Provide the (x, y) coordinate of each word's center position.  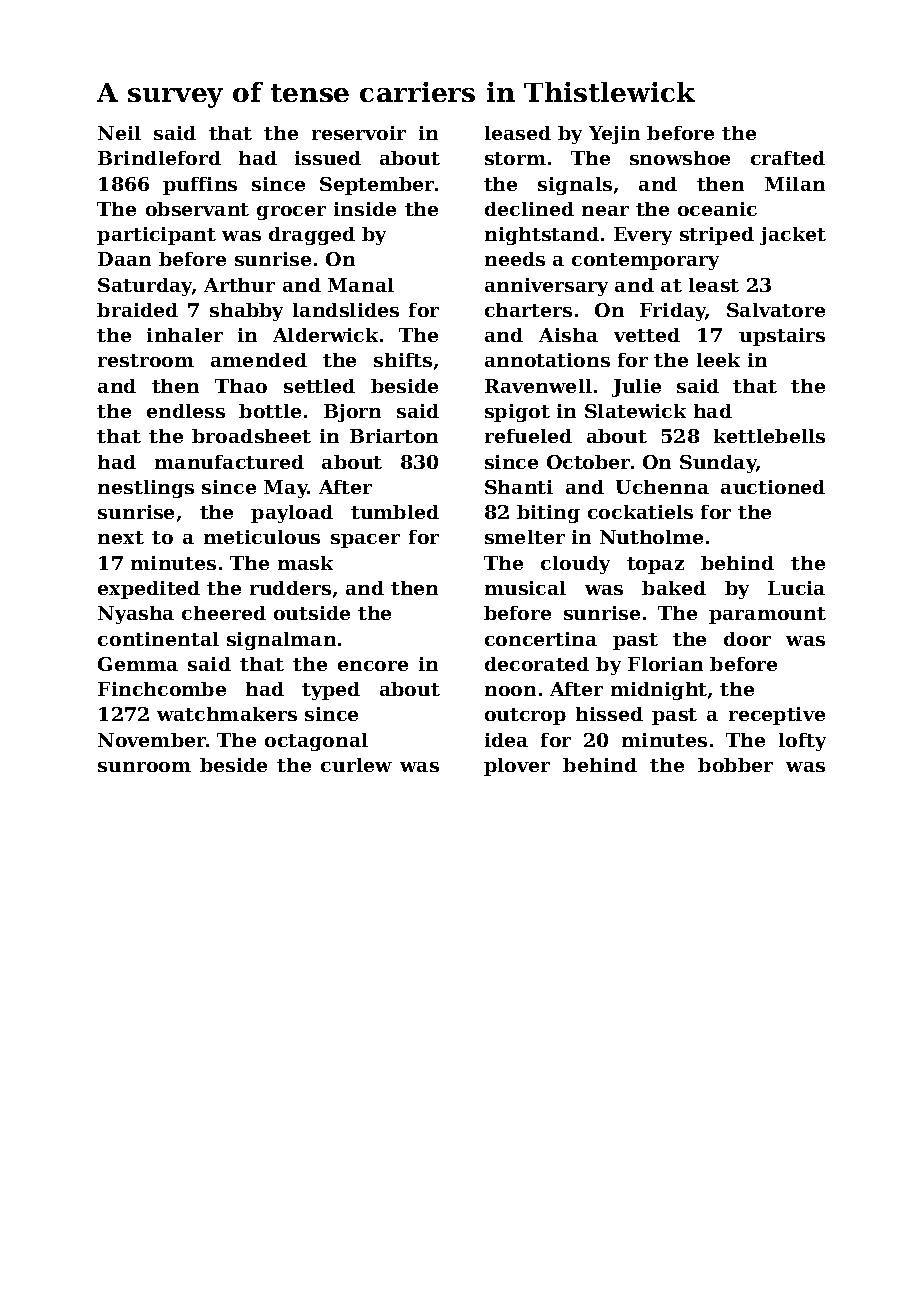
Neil (119, 133)
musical (525, 588)
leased (518, 133)
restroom (146, 360)
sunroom (144, 767)
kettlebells (769, 436)
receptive (777, 716)
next (121, 537)
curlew (356, 765)
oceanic (717, 209)
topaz (655, 565)
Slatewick (635, 411)
